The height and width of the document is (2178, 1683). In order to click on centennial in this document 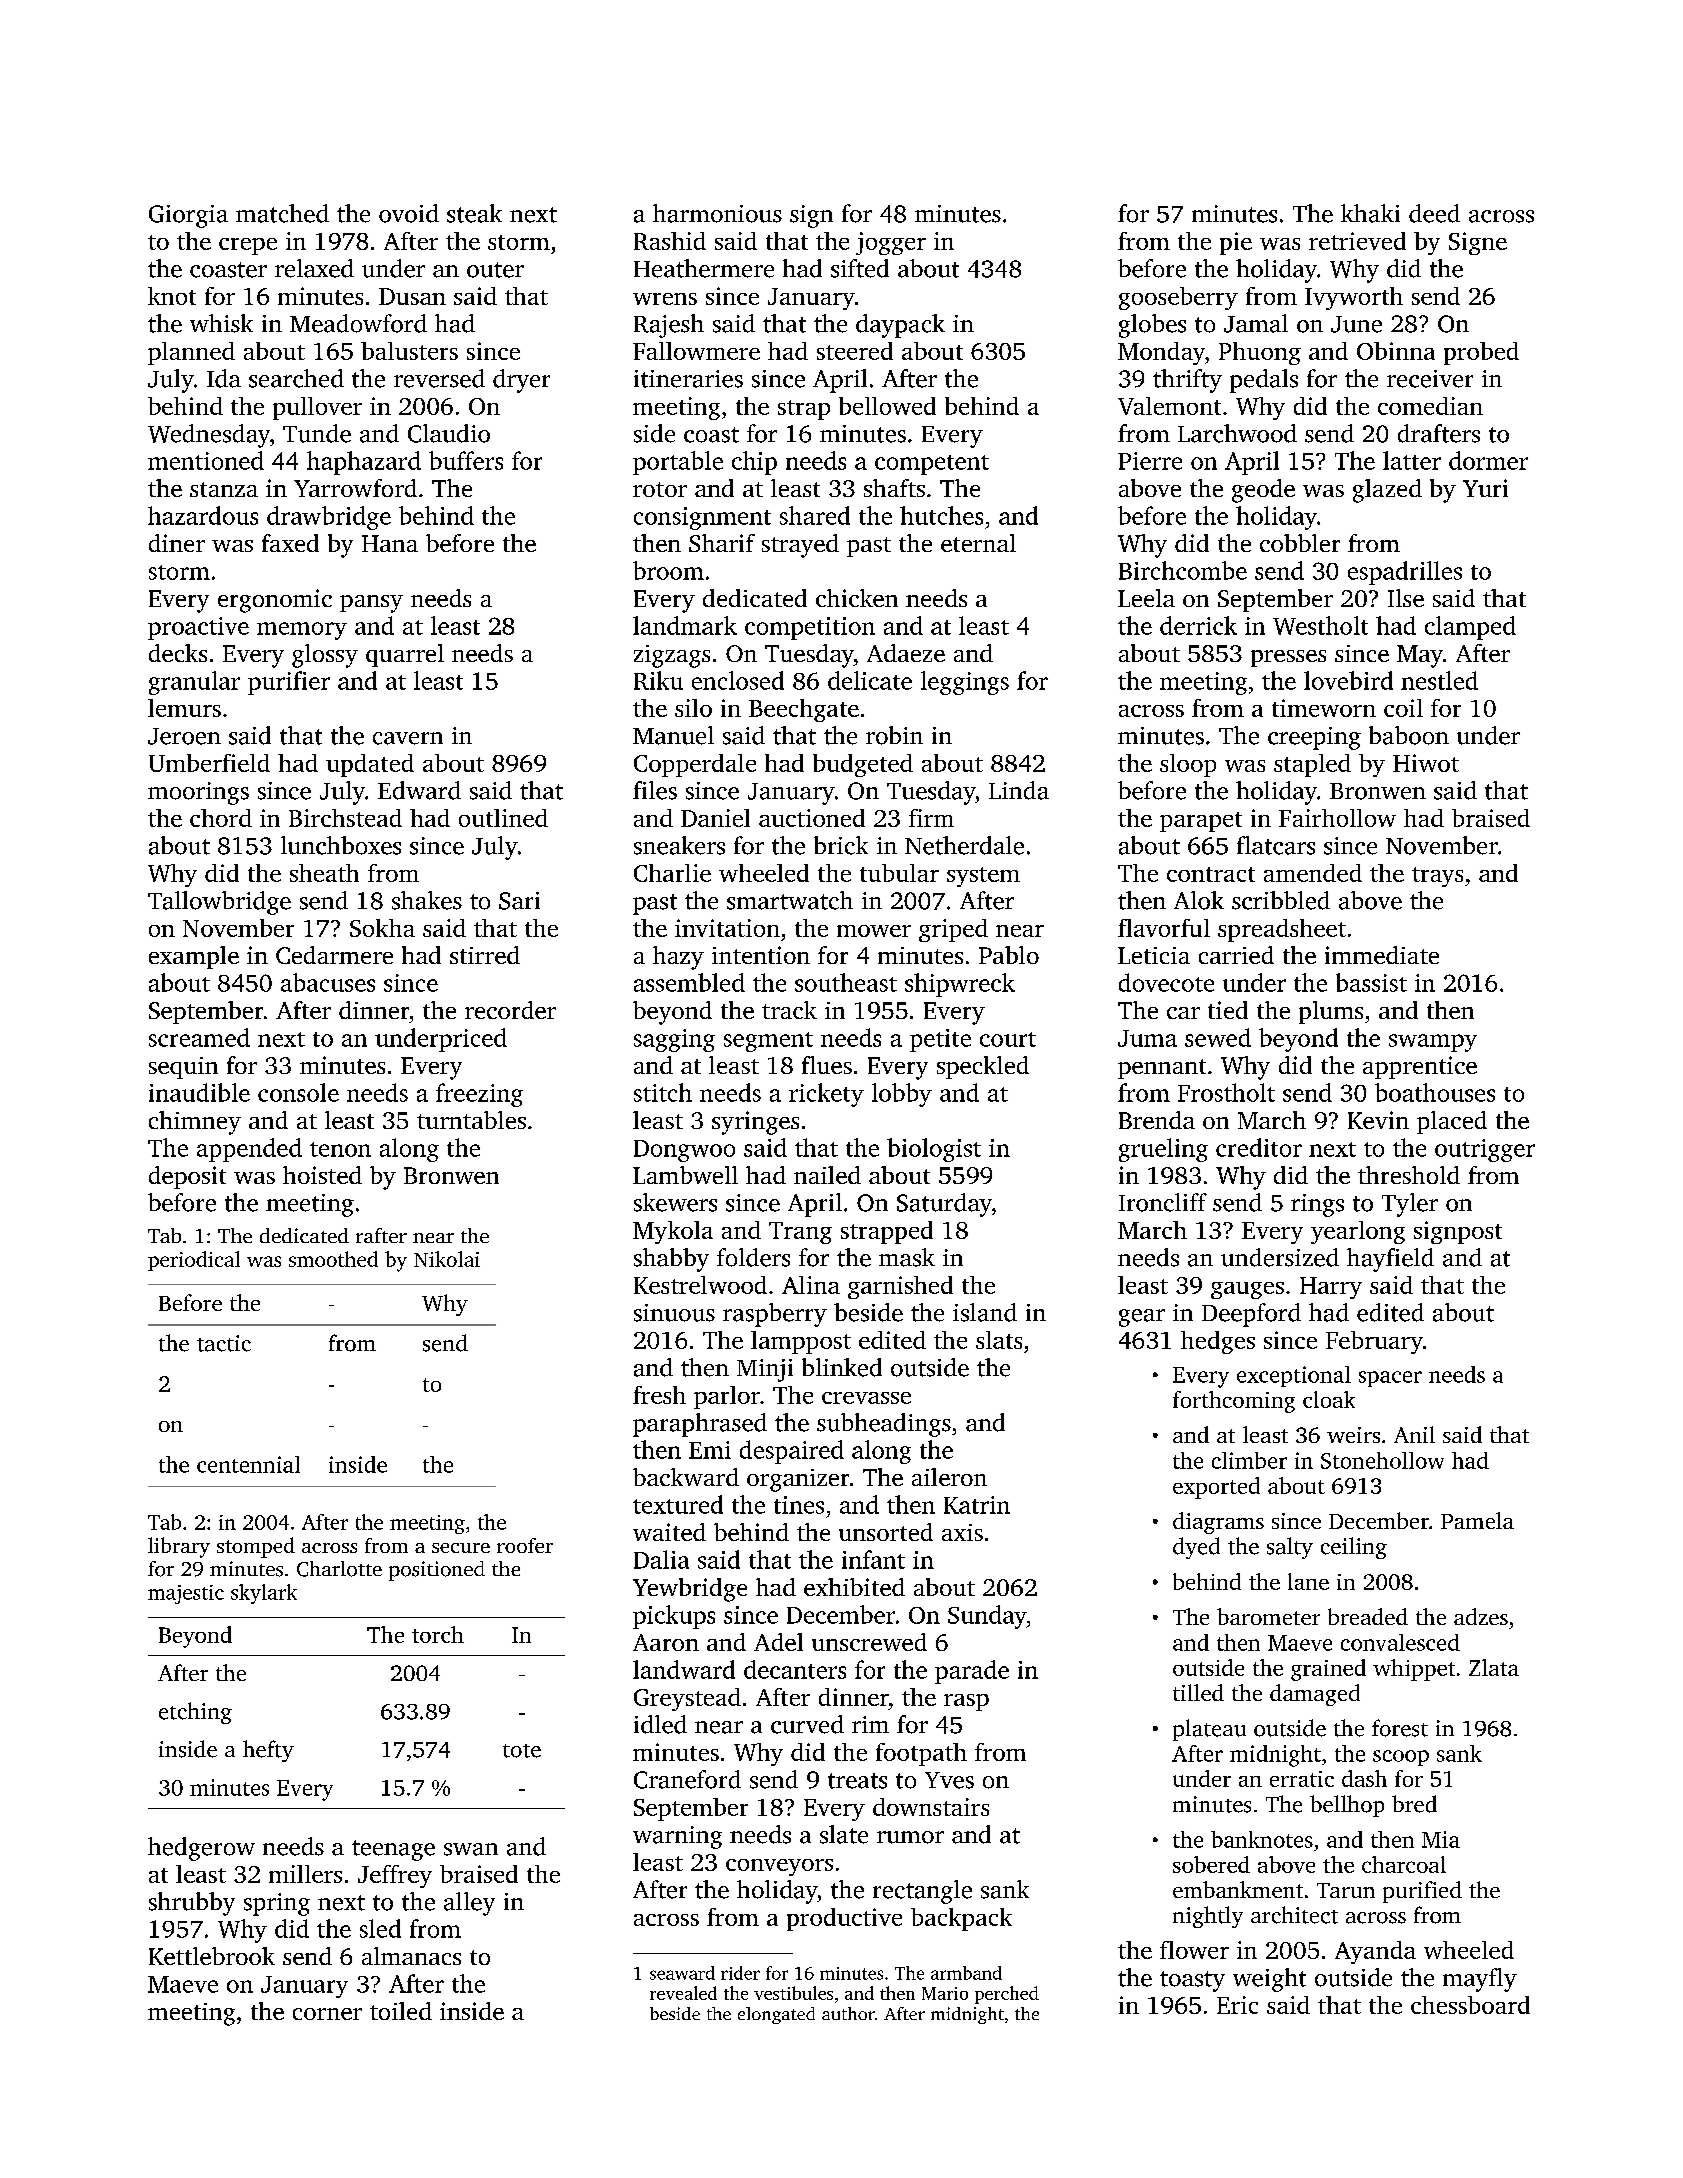, I will do `click(248, 1464)`.
